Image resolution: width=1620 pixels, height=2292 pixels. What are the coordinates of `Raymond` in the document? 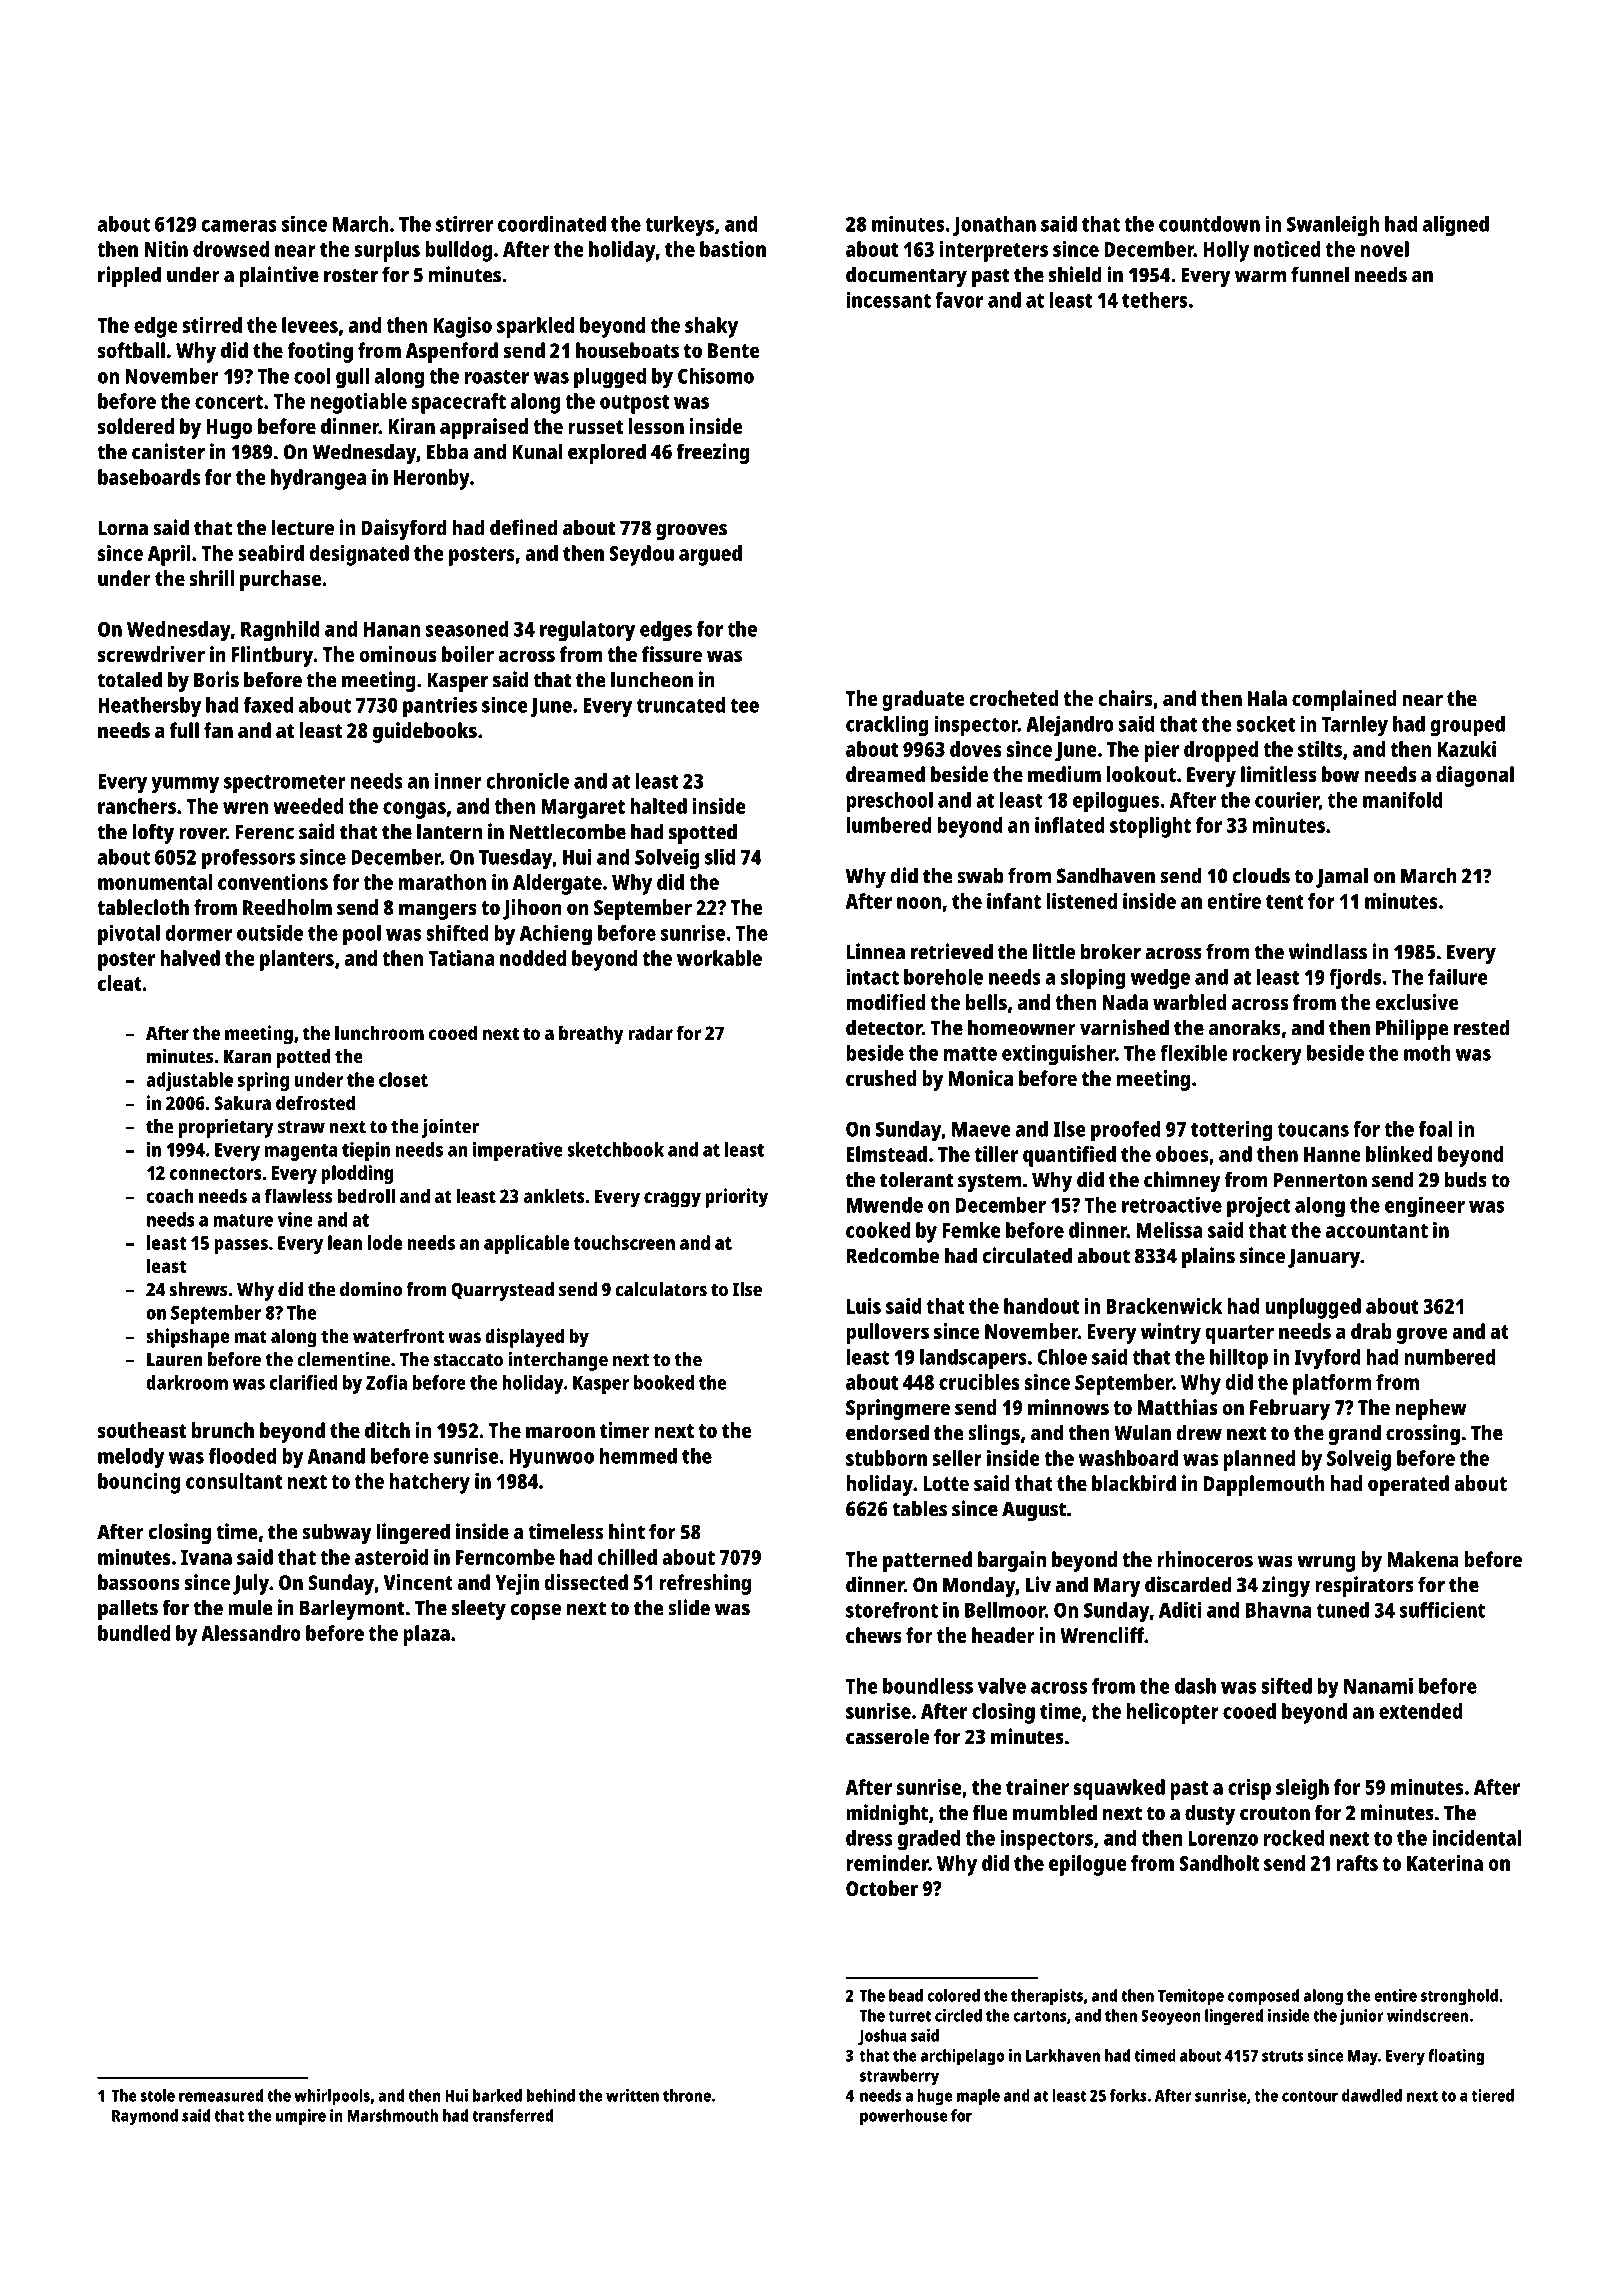 It's located at (145, 2117).
